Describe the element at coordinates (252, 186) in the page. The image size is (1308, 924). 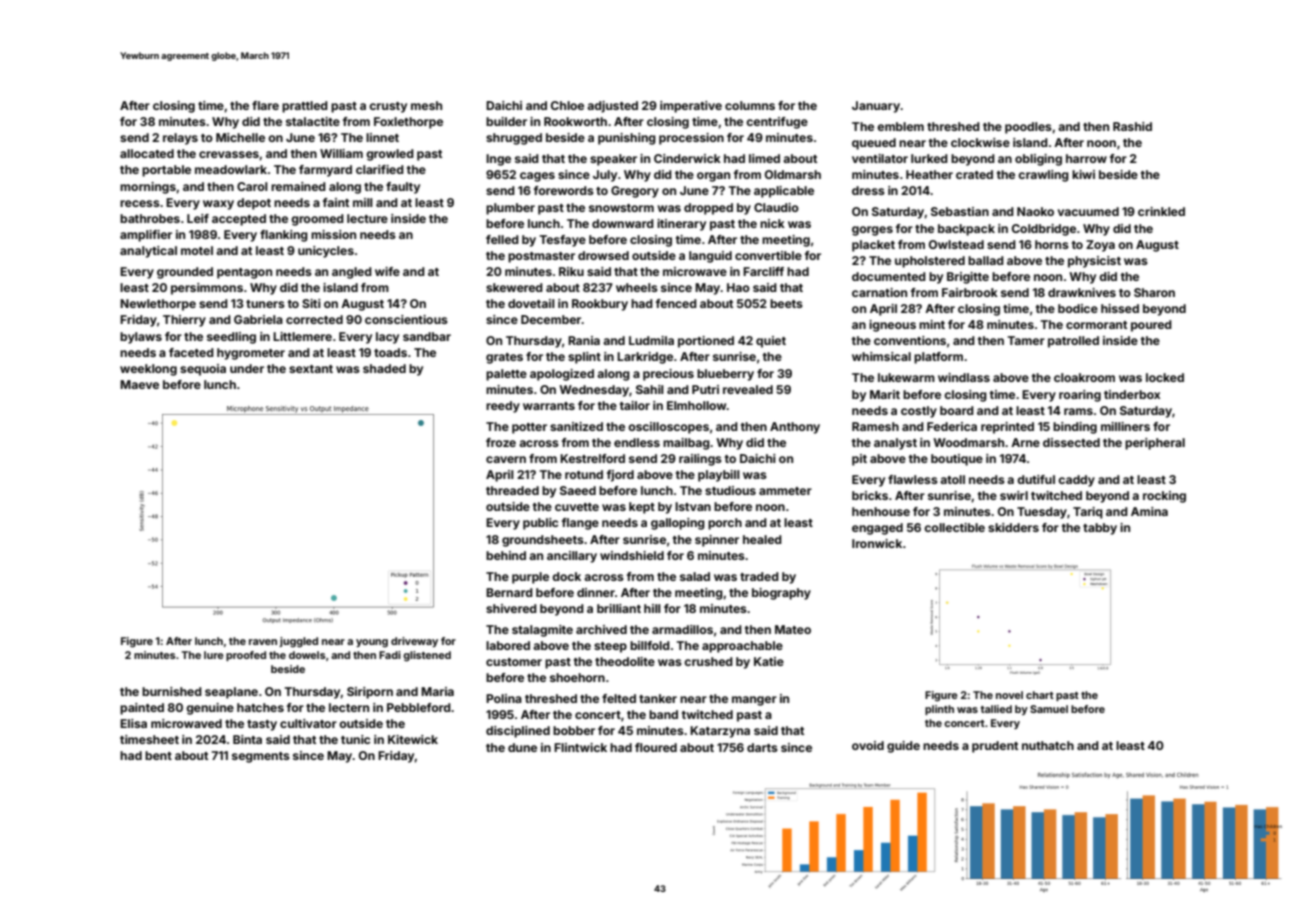
I see `Carol` at that location.
